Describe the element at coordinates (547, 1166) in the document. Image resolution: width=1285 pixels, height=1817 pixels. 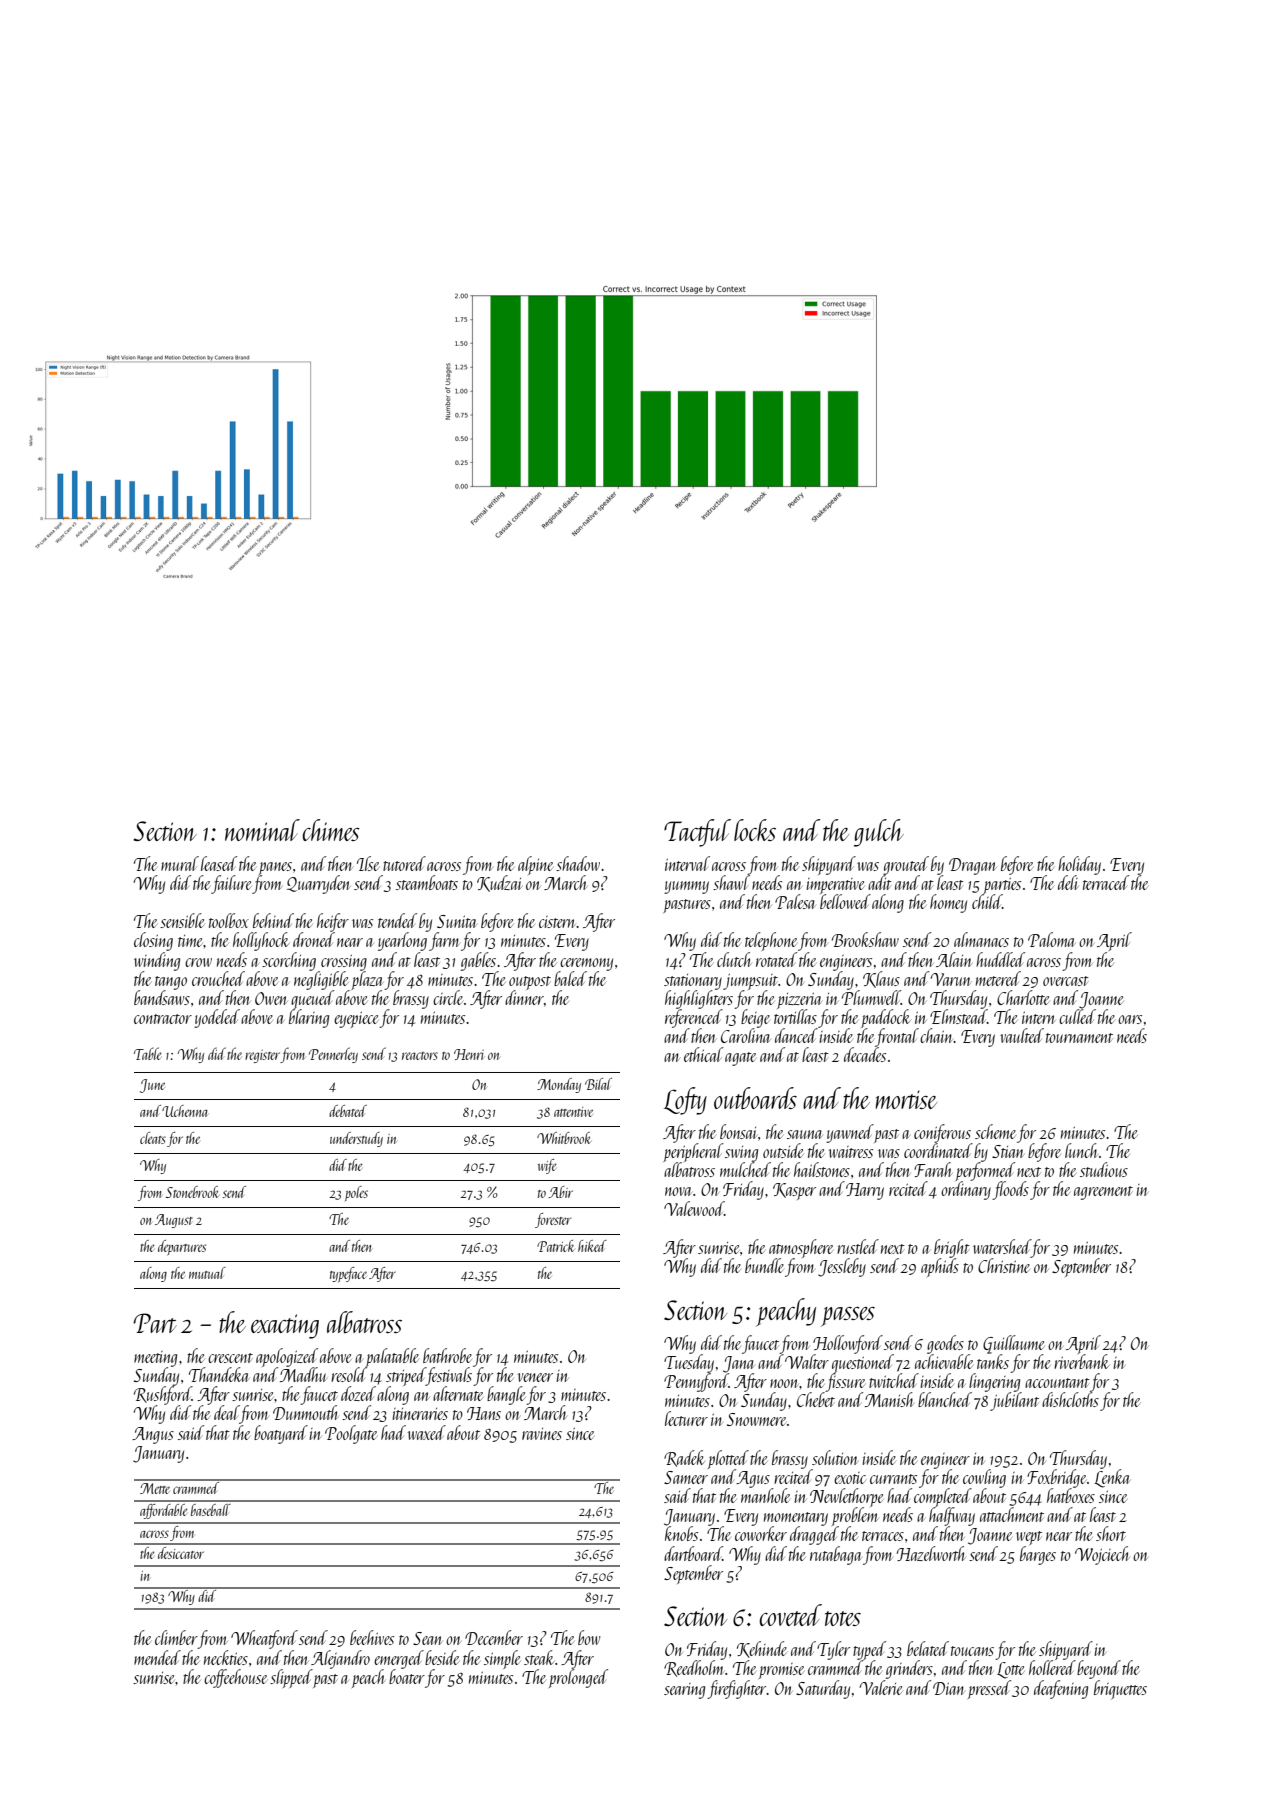
I see `wife` at that location.
